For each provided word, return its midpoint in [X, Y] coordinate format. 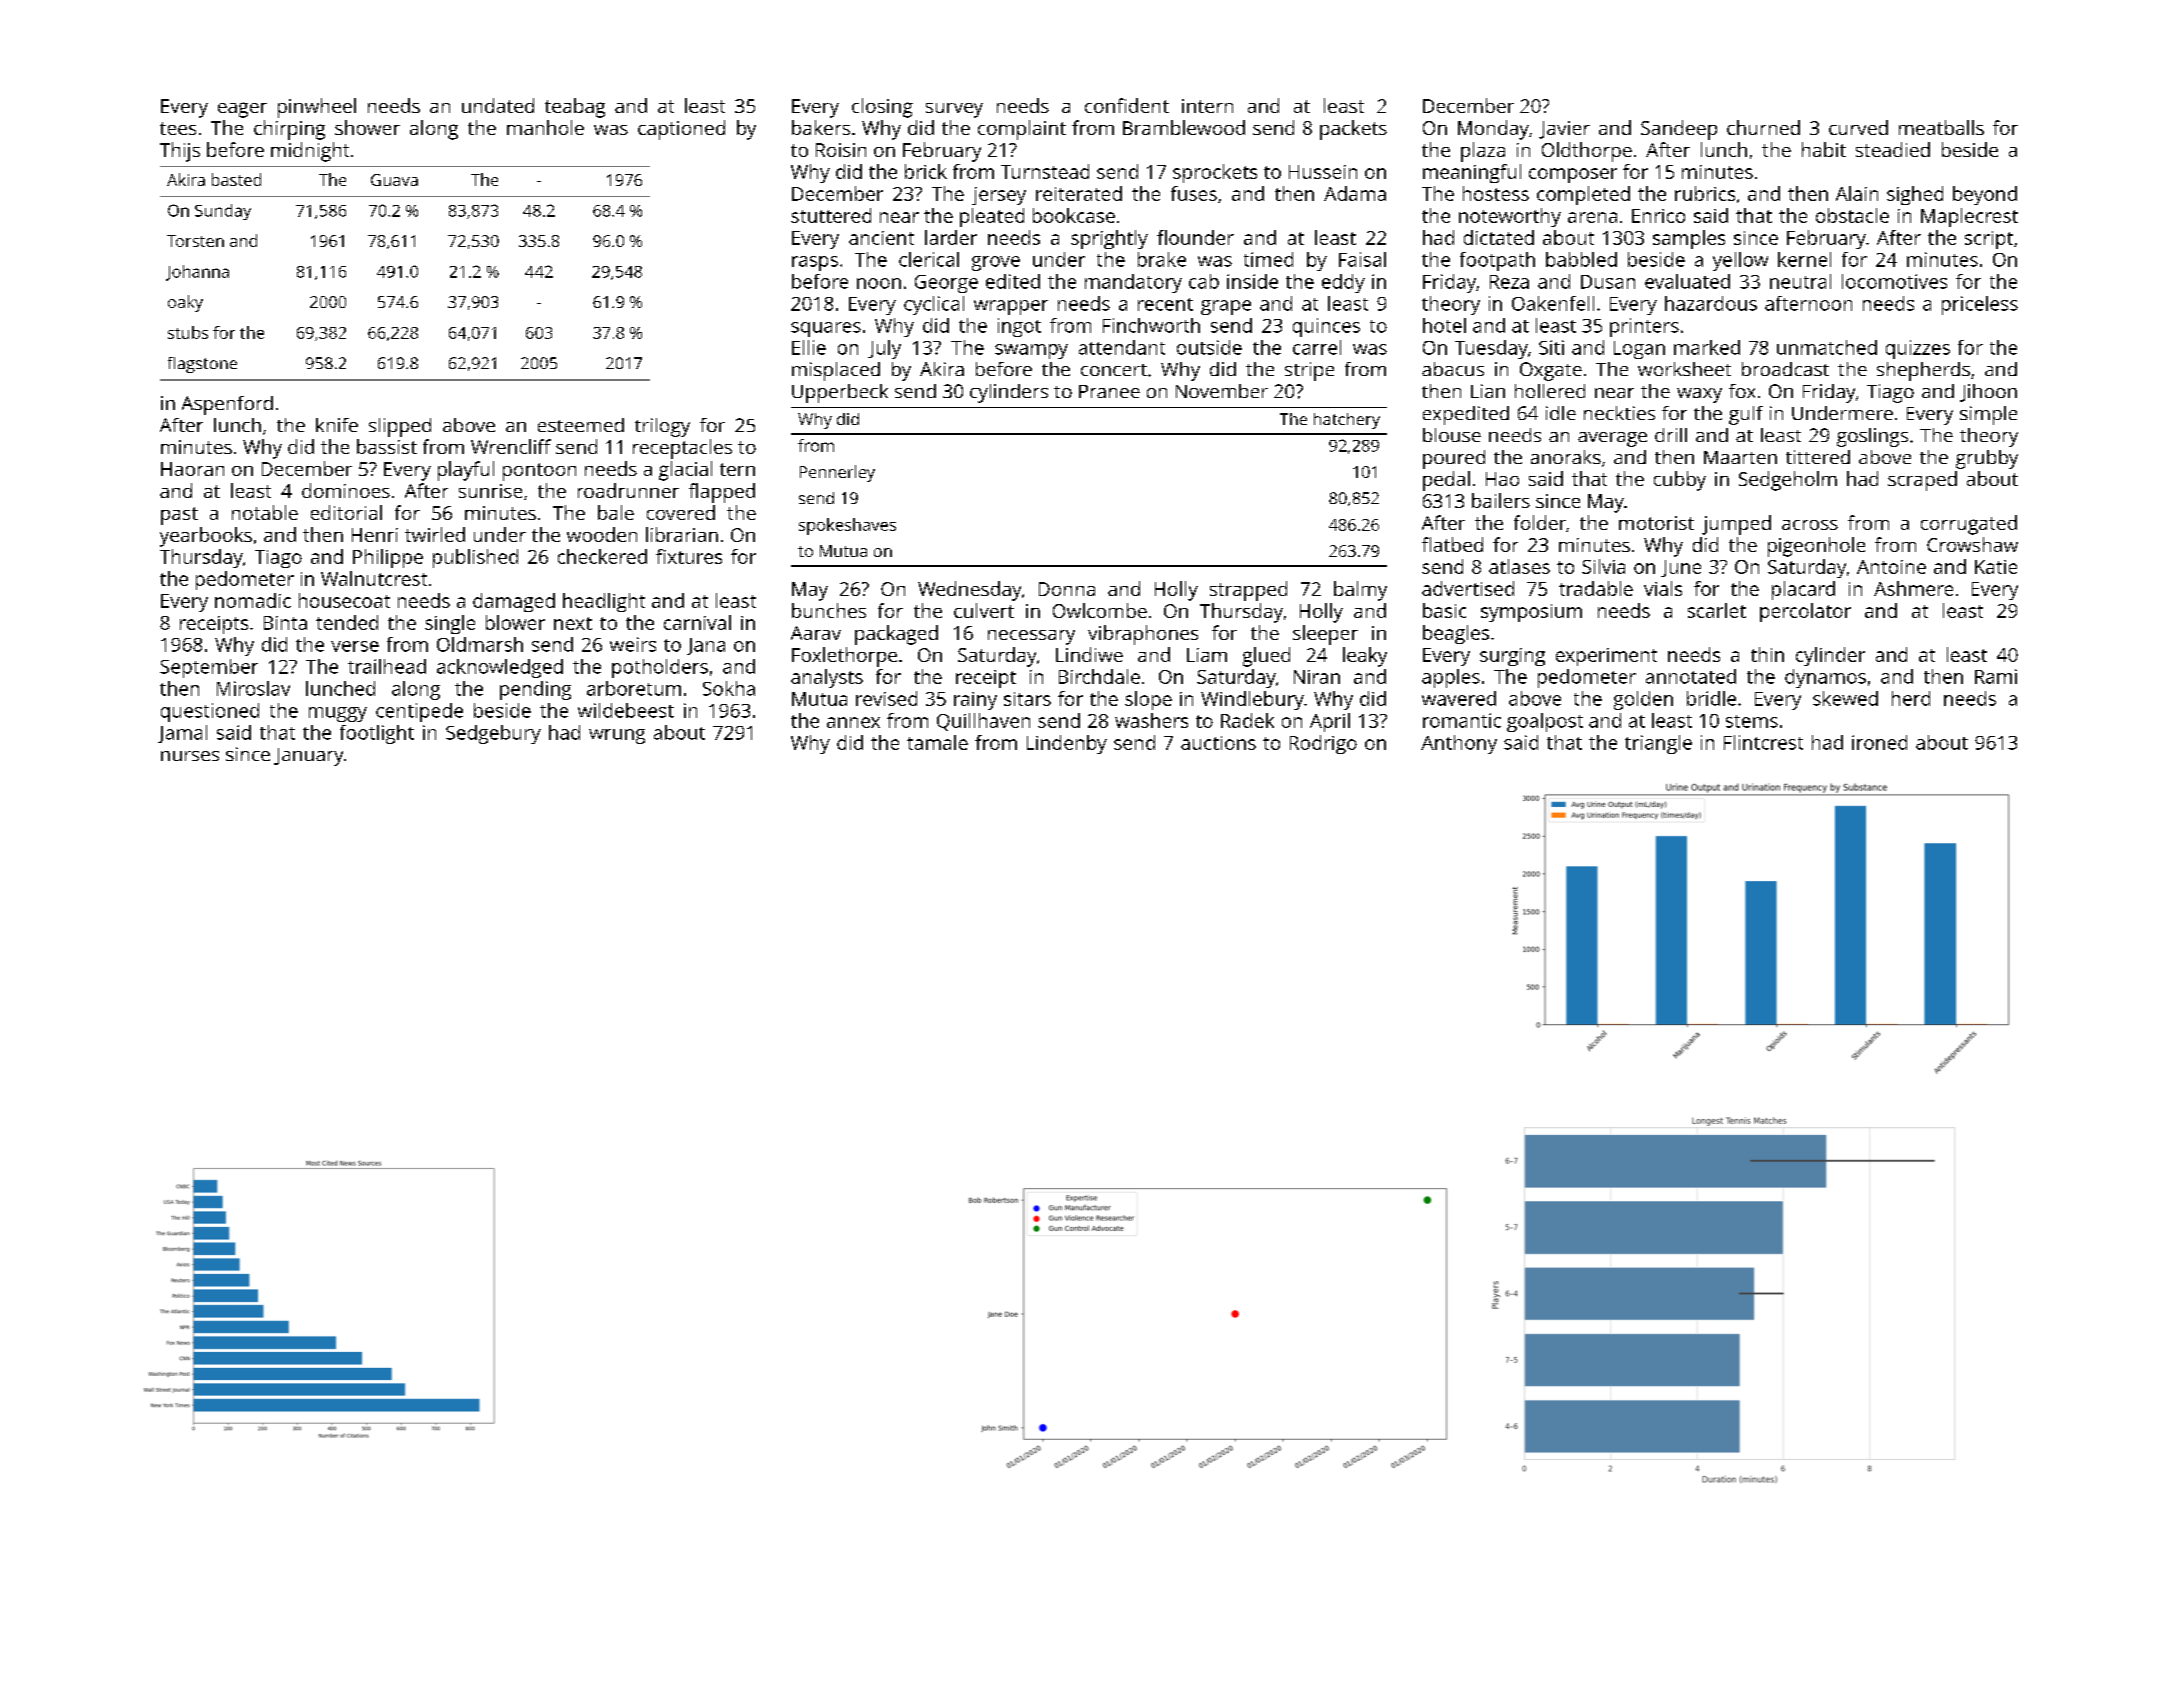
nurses [190, 756]
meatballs [1941, 127]
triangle [1658, 744]
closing [882, 108]
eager [242, 110]
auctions [1218, 743]
